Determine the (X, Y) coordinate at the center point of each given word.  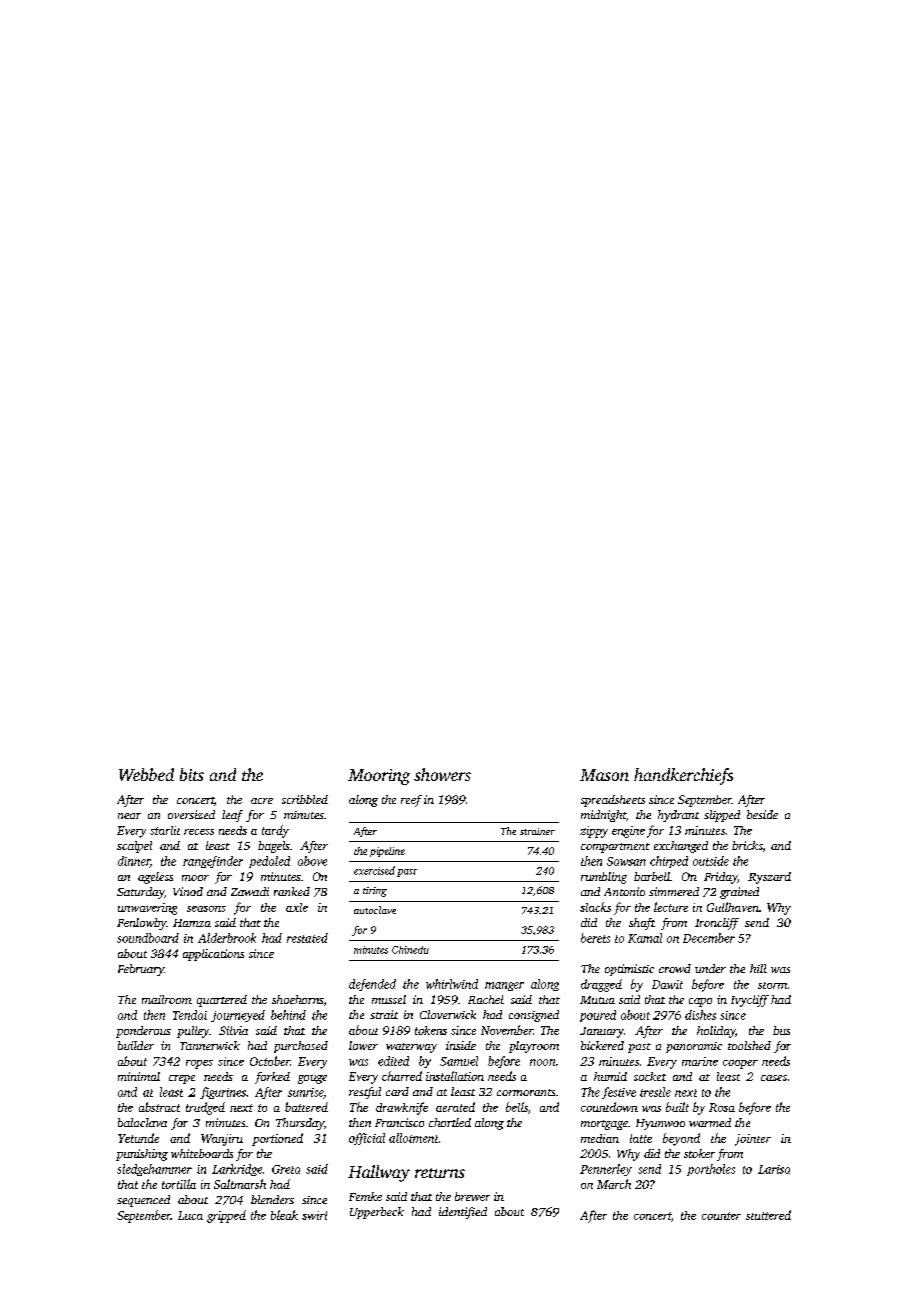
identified (463, 1213)
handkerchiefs (683, 776)
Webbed (146, 774)
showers (442, 774)
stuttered (768, 1215)
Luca (190, 1215)
